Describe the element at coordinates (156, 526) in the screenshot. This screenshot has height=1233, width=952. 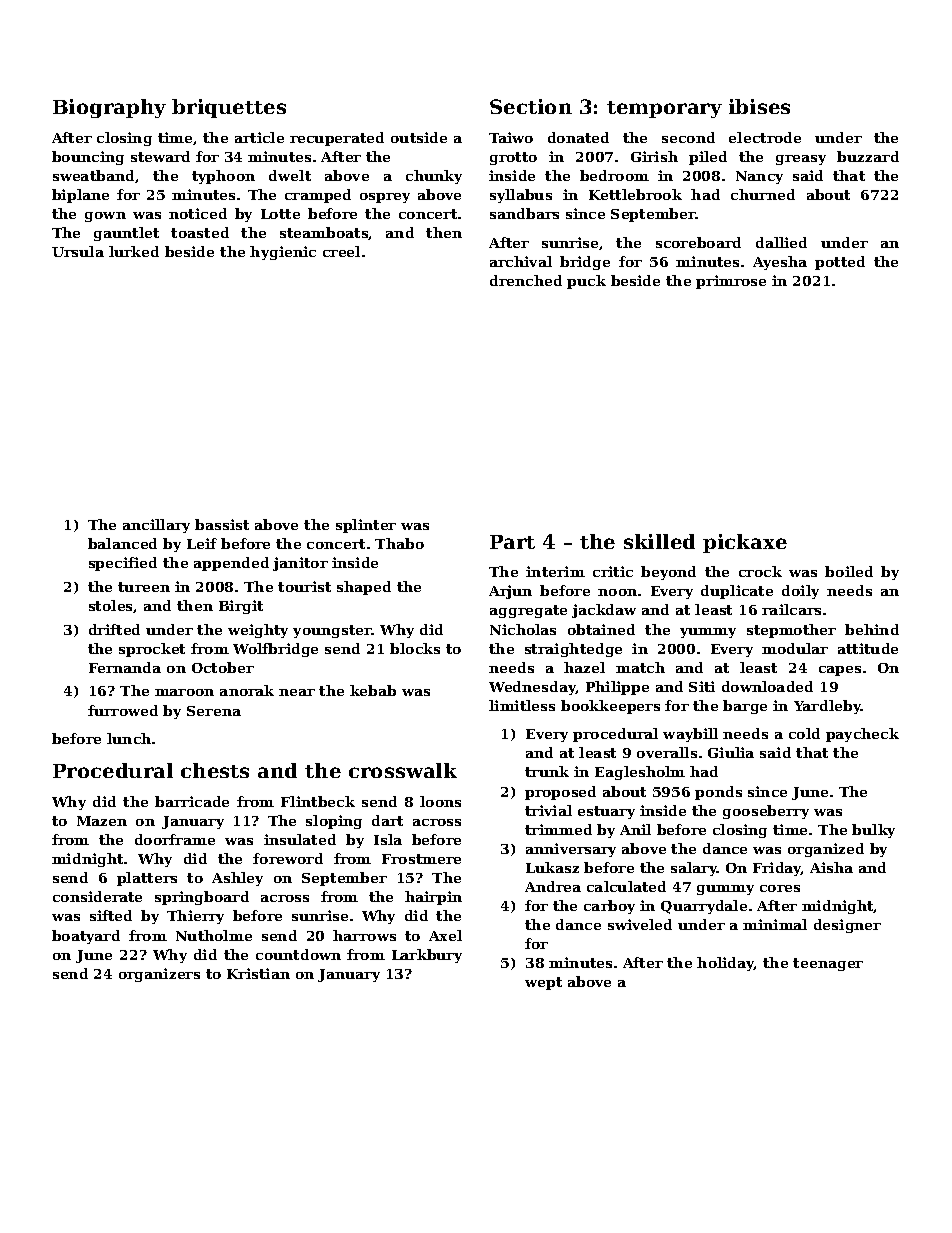
I see `ancillary` at that location.
